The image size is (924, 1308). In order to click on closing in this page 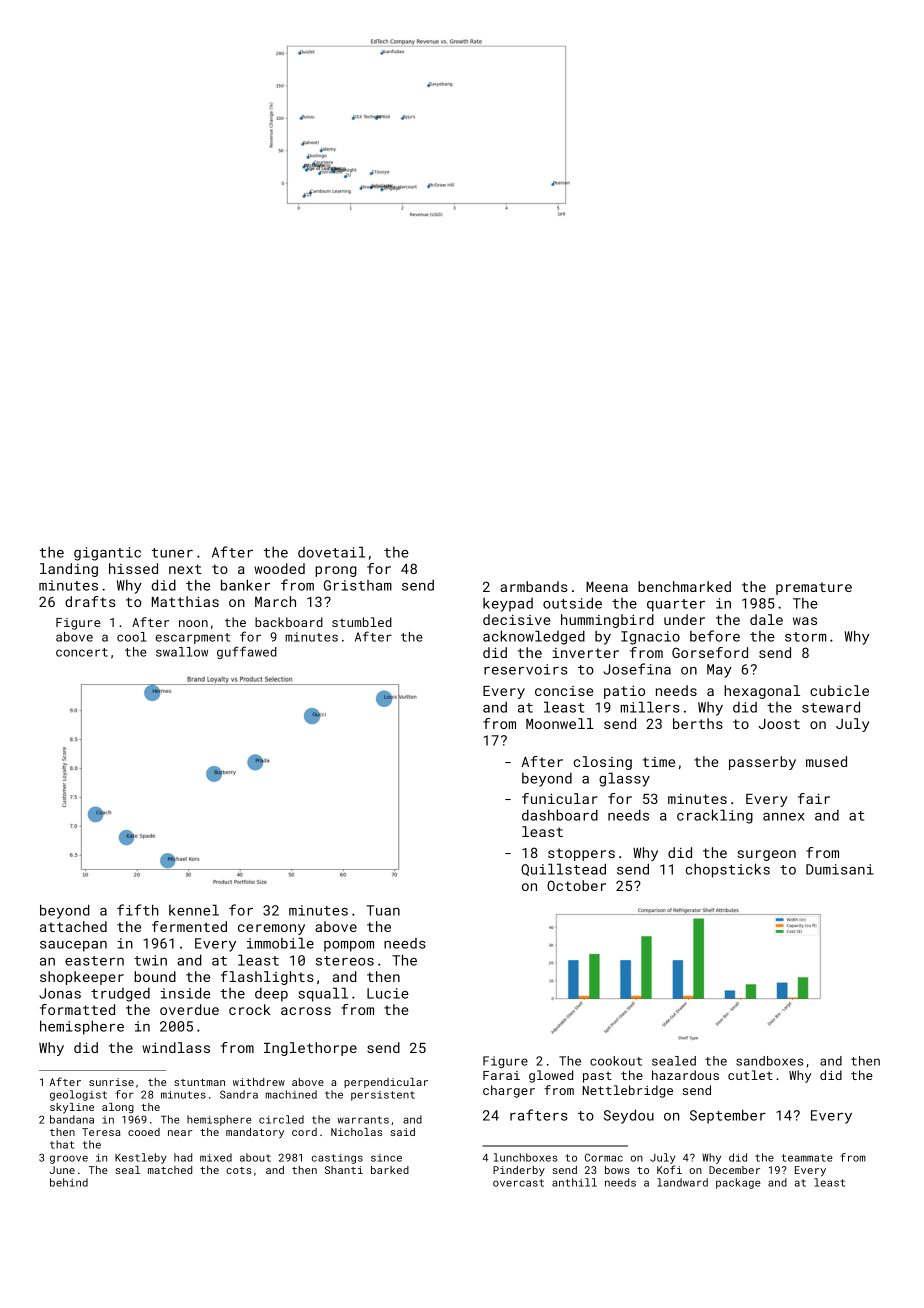, I will do `click(603, 763)`.
